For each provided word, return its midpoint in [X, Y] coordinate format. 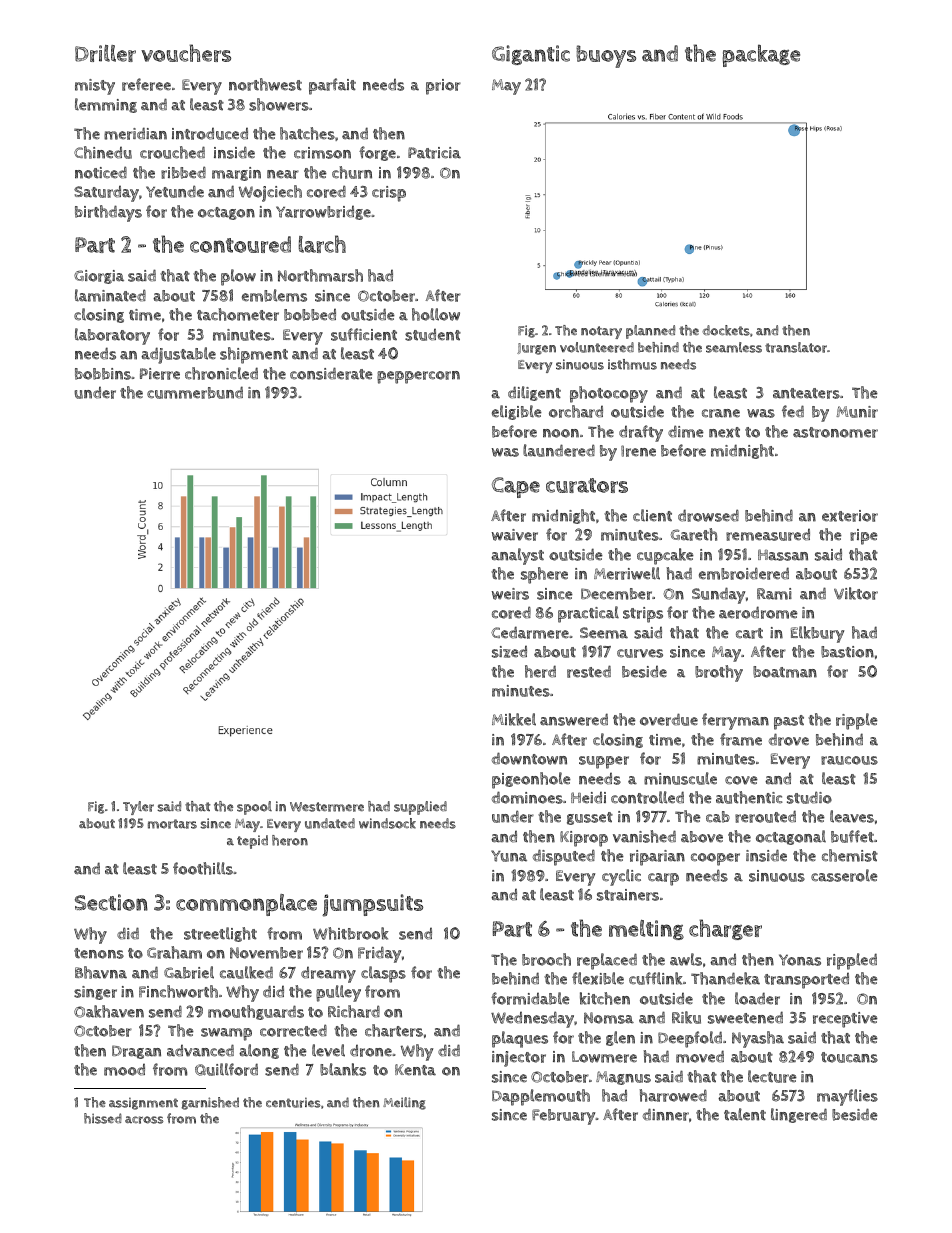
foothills [203, 868]
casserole [844, 875]
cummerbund [195, 392]
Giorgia [99, 277]
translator [796, 347]
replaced [607, 961]
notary [601, 332]
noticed [101, 172]
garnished [210, 1103]
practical [588, 614]
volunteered [597, 347]
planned [650, 332]
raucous [849, 760]
